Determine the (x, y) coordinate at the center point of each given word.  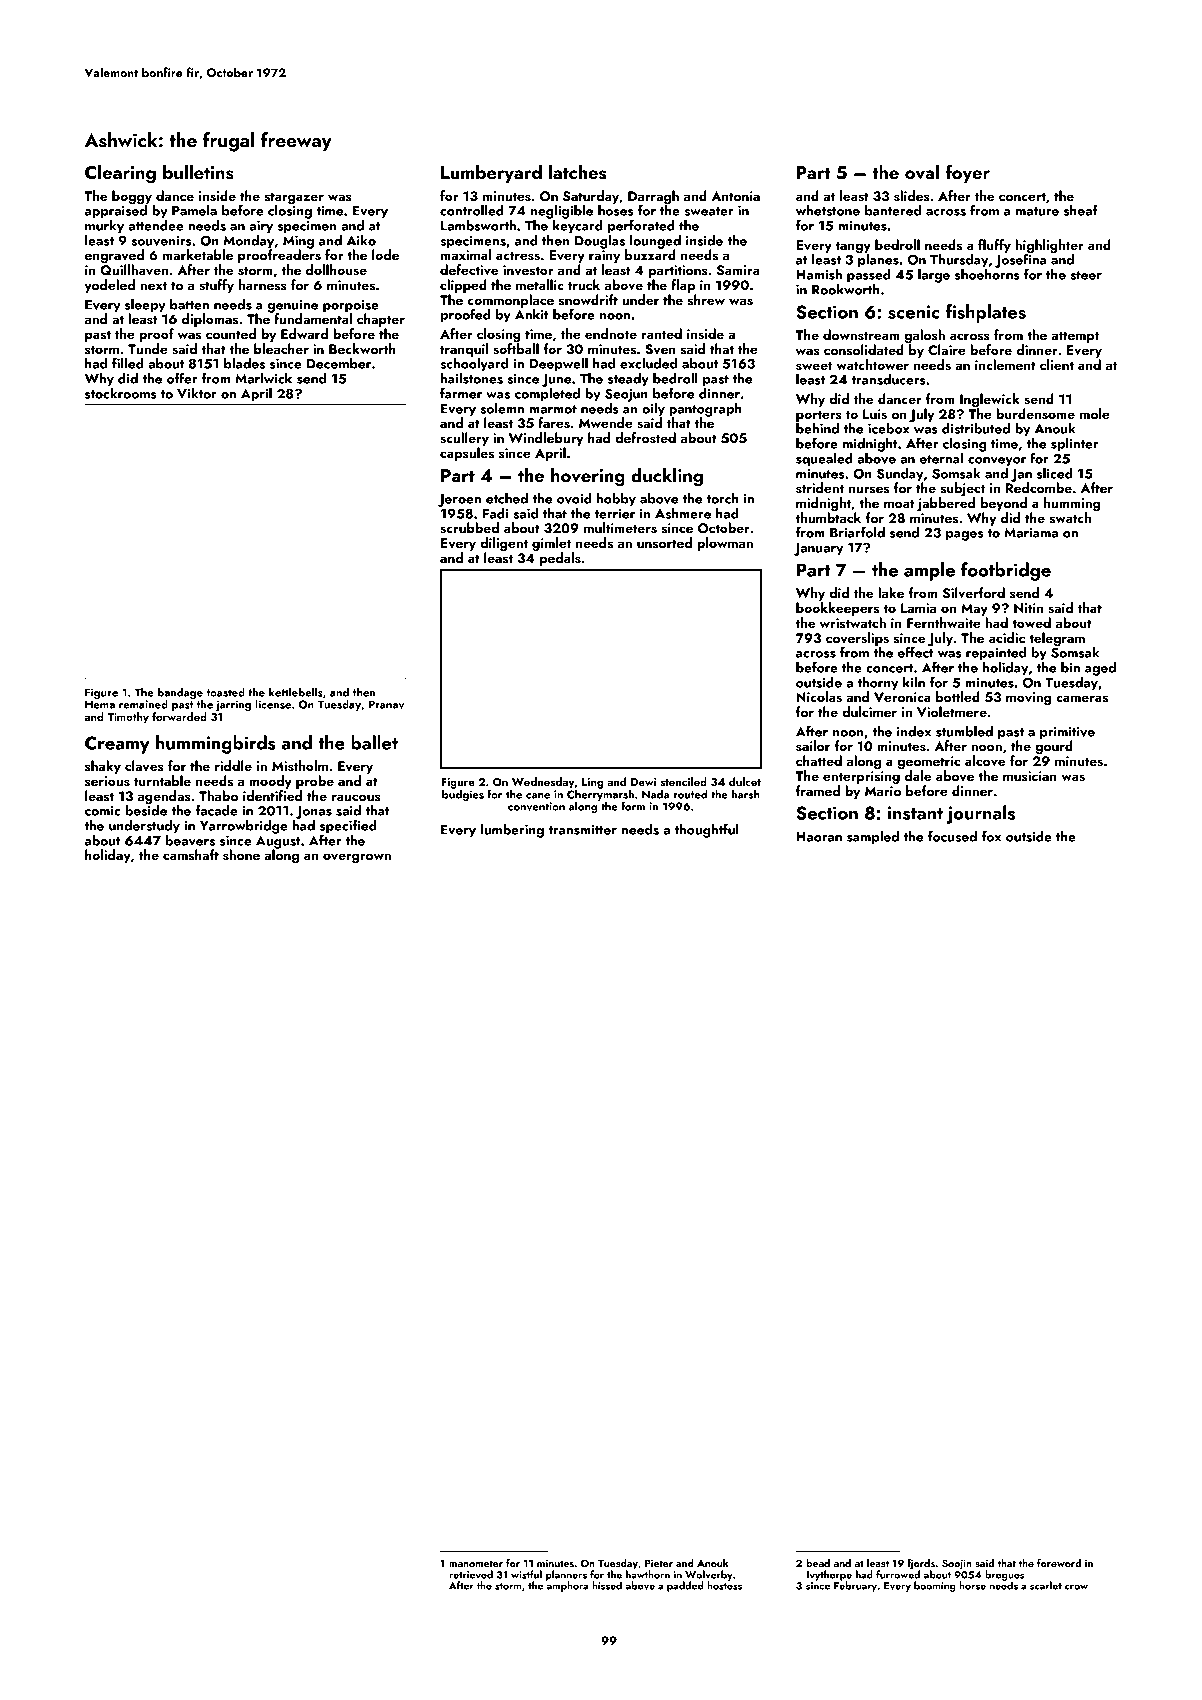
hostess (724, 1585)
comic (102, 811)
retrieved (471, 1574)
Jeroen (459, 500)
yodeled (109, 286)
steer (1086, 275)
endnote (611, 333)
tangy (853, 247)
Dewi (643, 782)
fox (991, 836)
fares (554, 423)
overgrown (357, 858)
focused (952, 836)
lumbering (512, 831)
